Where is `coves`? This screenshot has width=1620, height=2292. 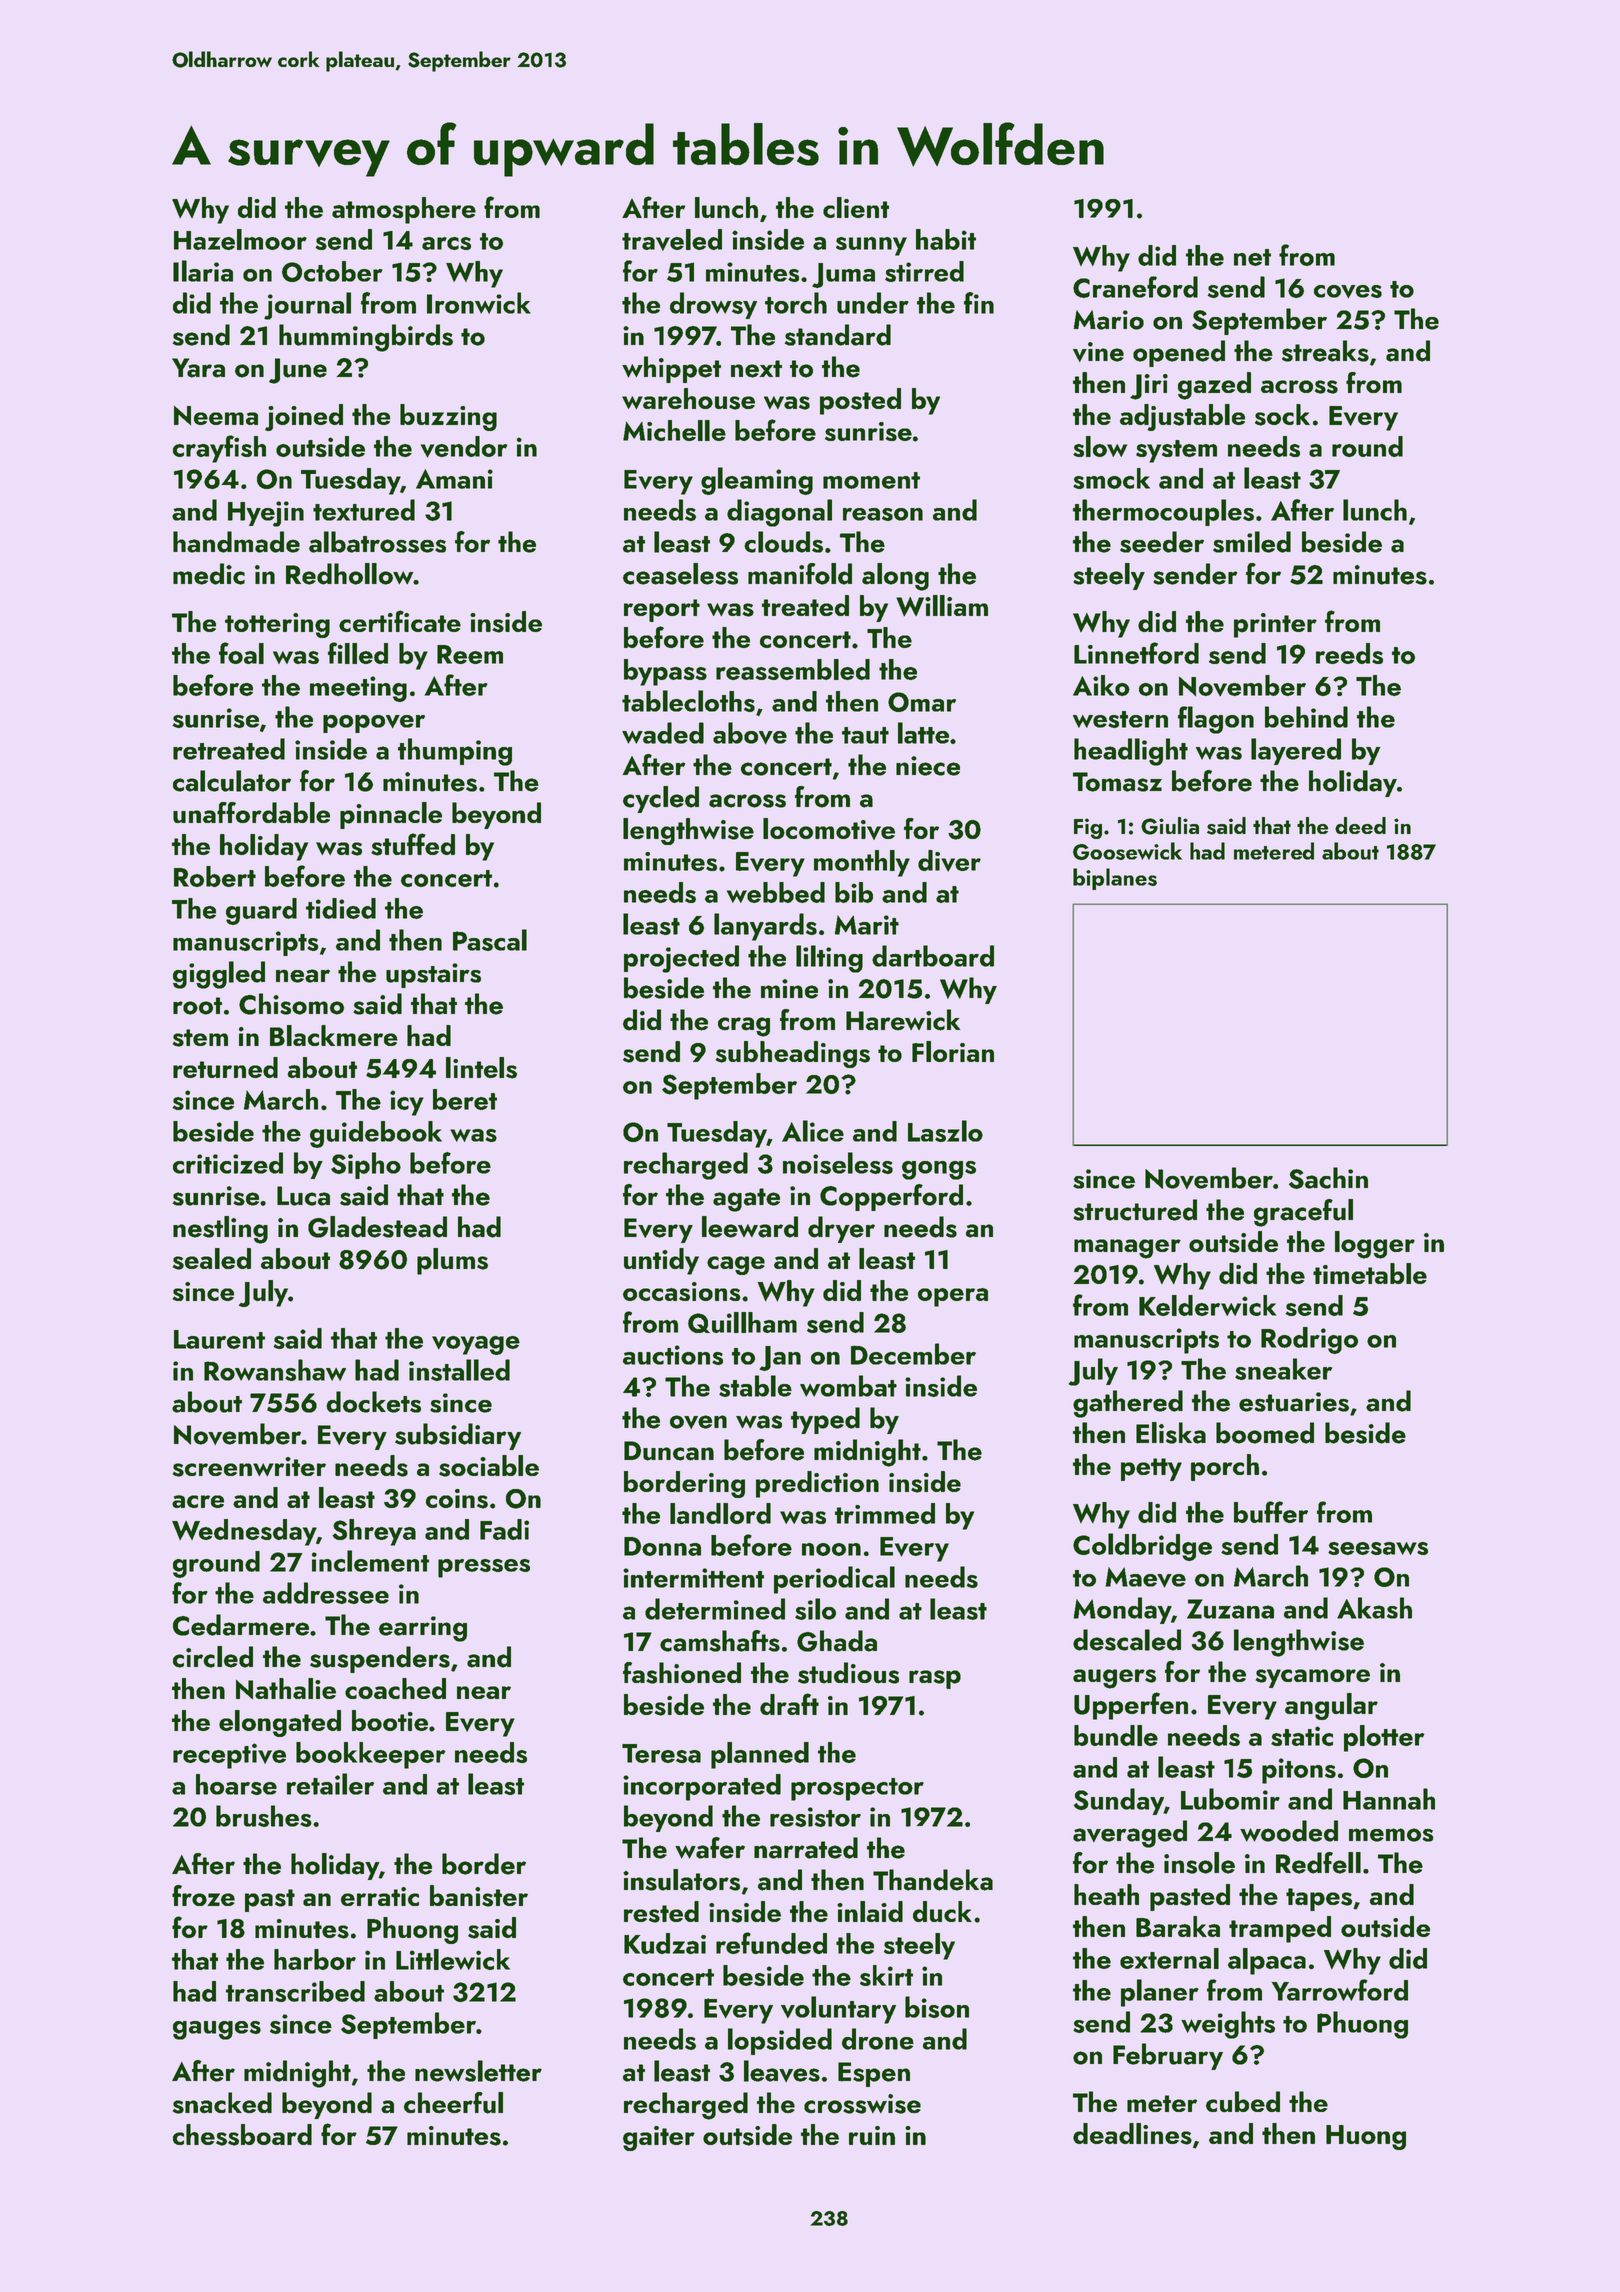
coves is located at coordinates (1348, 291).
